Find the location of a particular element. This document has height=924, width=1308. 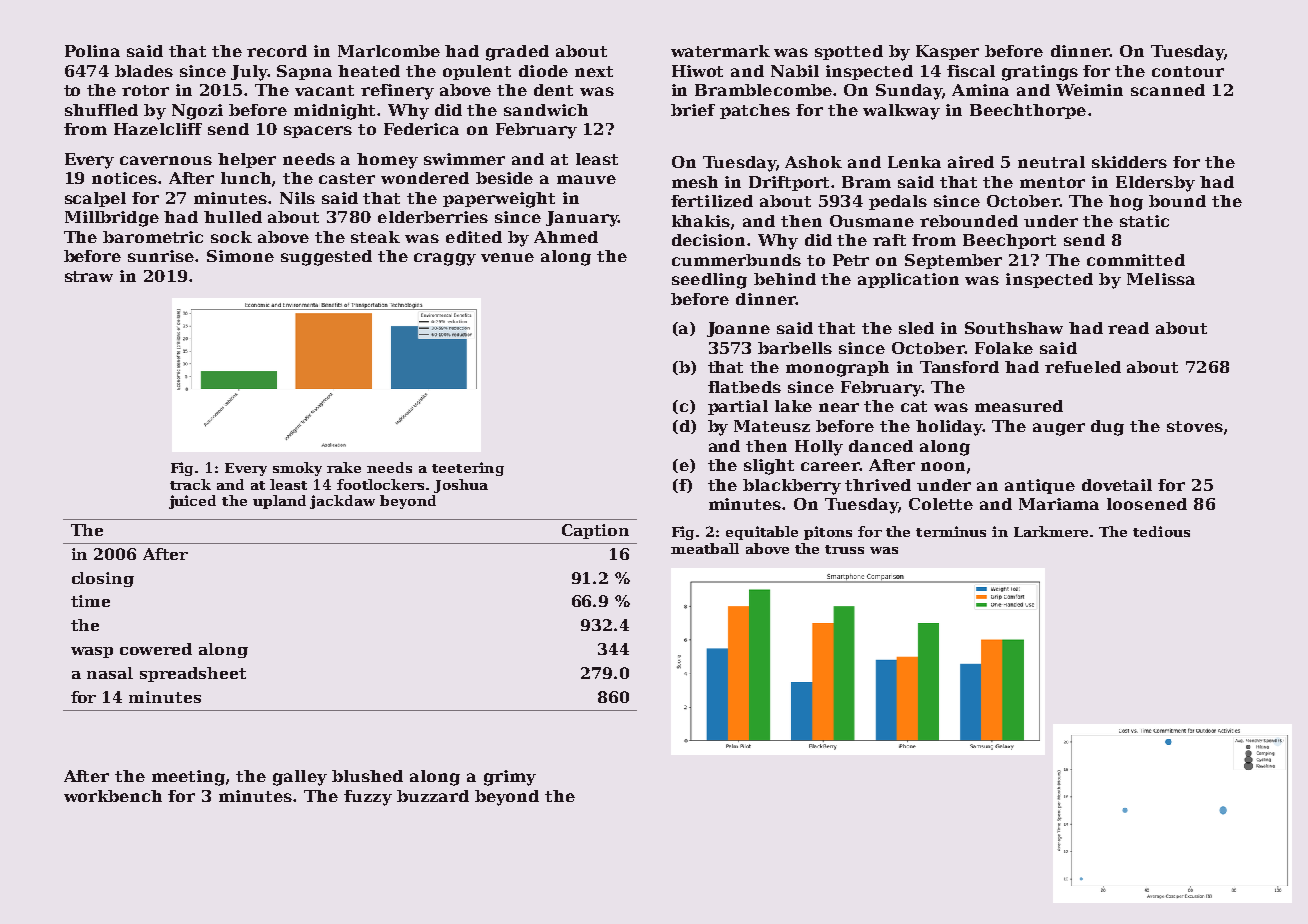

Larkmere is located at coordinates (1051, 531).
